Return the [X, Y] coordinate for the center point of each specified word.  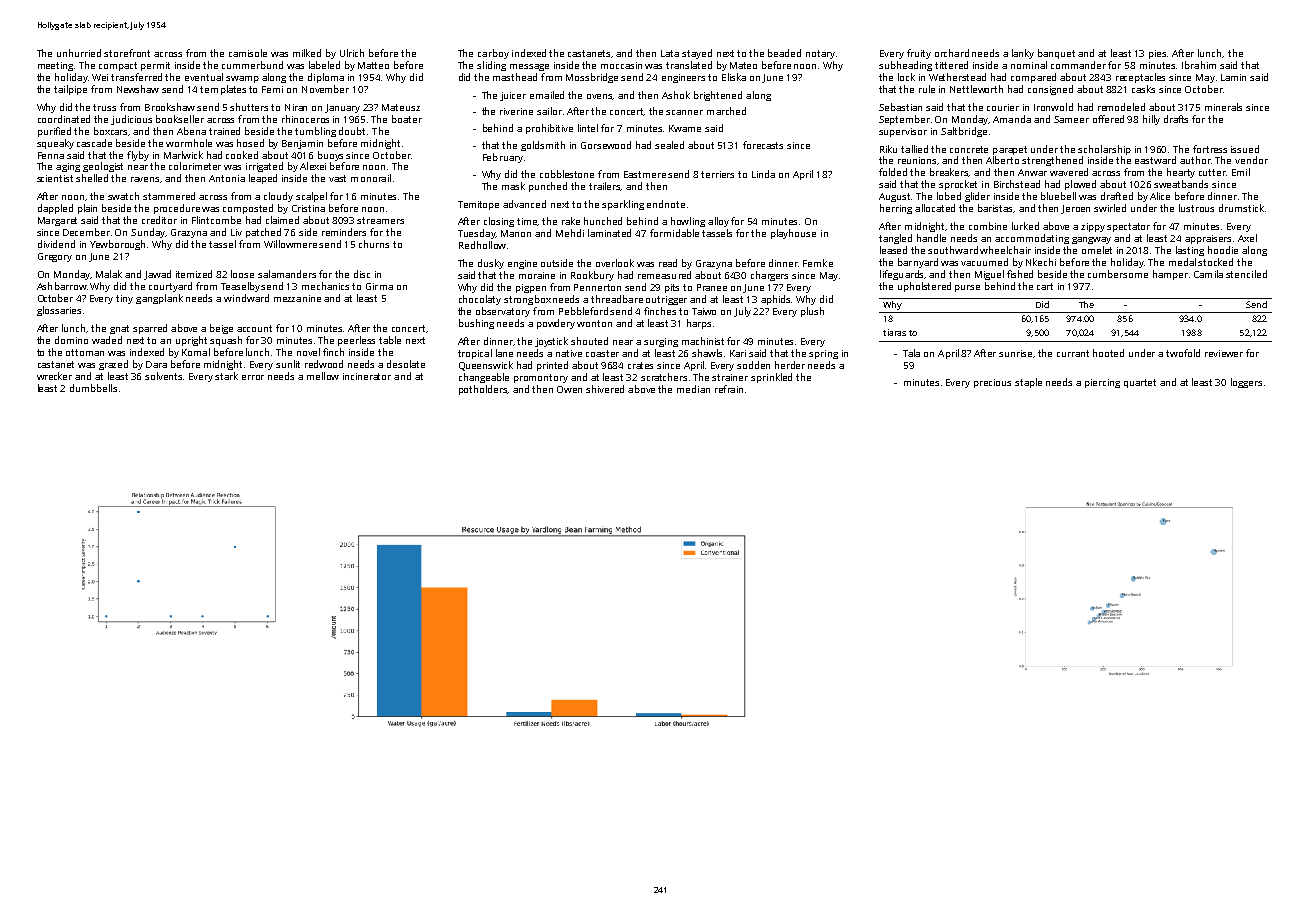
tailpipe [70, 90]
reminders [344, 232]
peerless [356, 341]
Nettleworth [976, 89]
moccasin [621, 65]
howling [688, 222]
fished [1020, 274]
